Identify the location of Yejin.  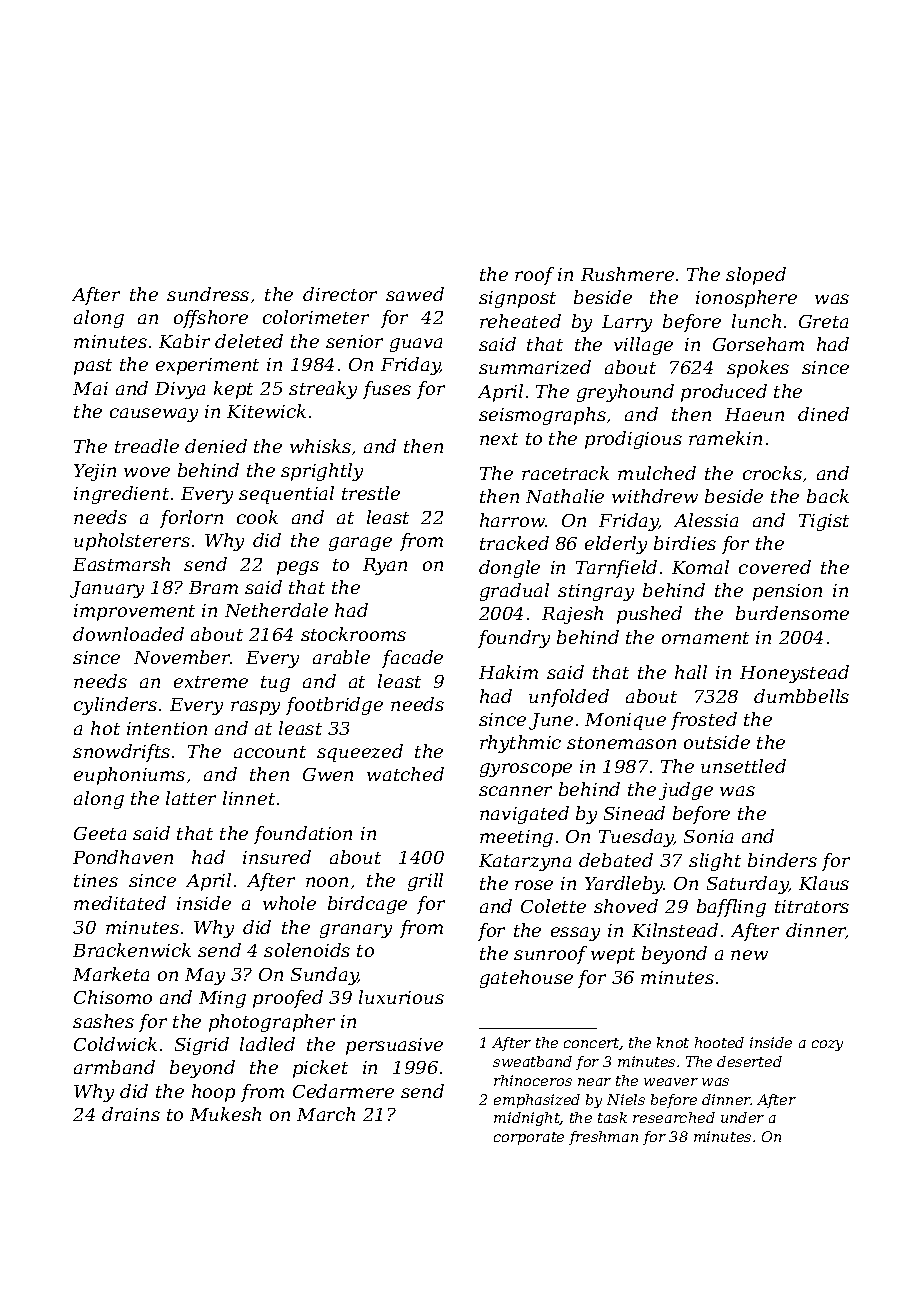
(95, 472).
